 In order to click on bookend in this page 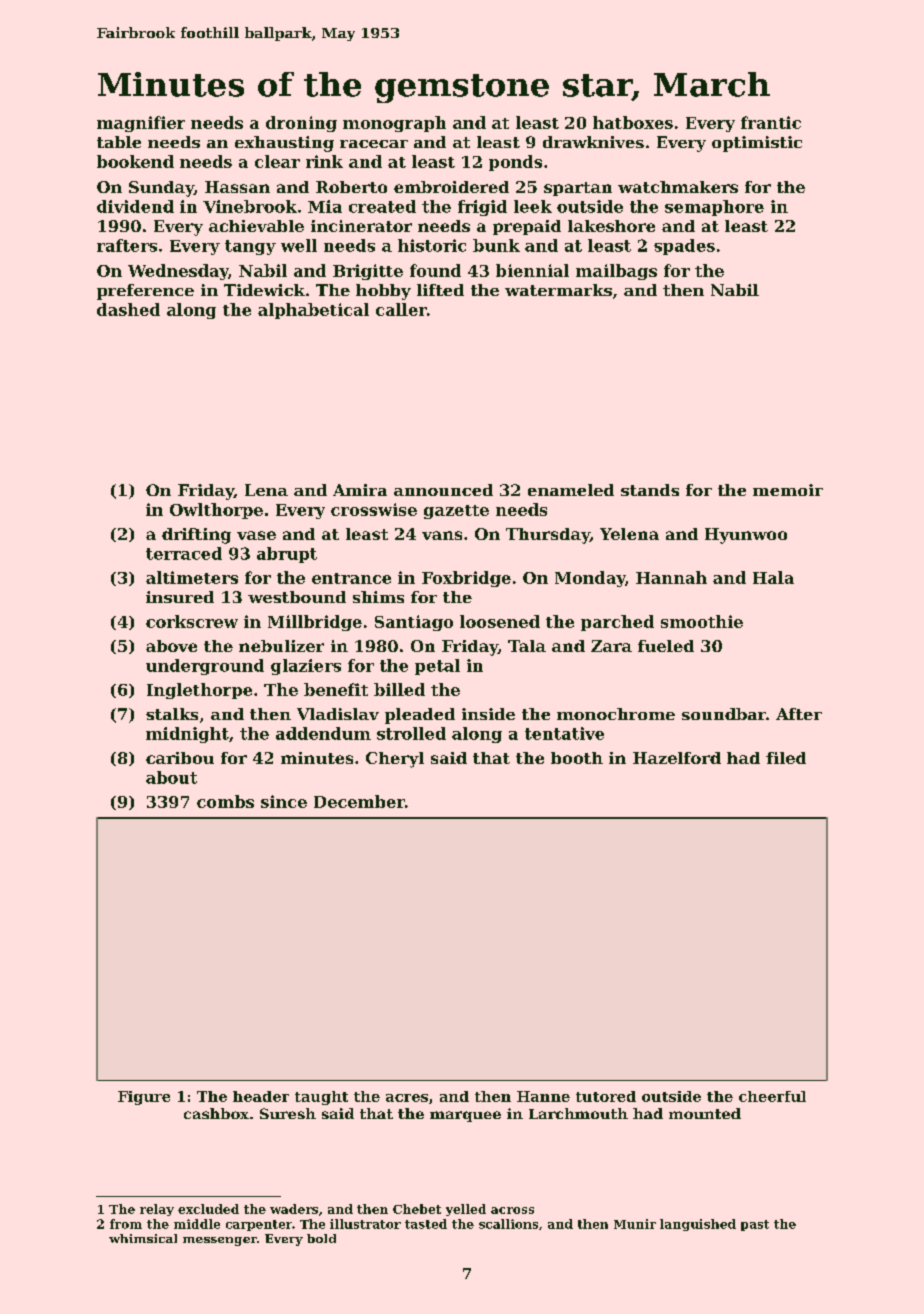, I will do `click(135, 161)`.
